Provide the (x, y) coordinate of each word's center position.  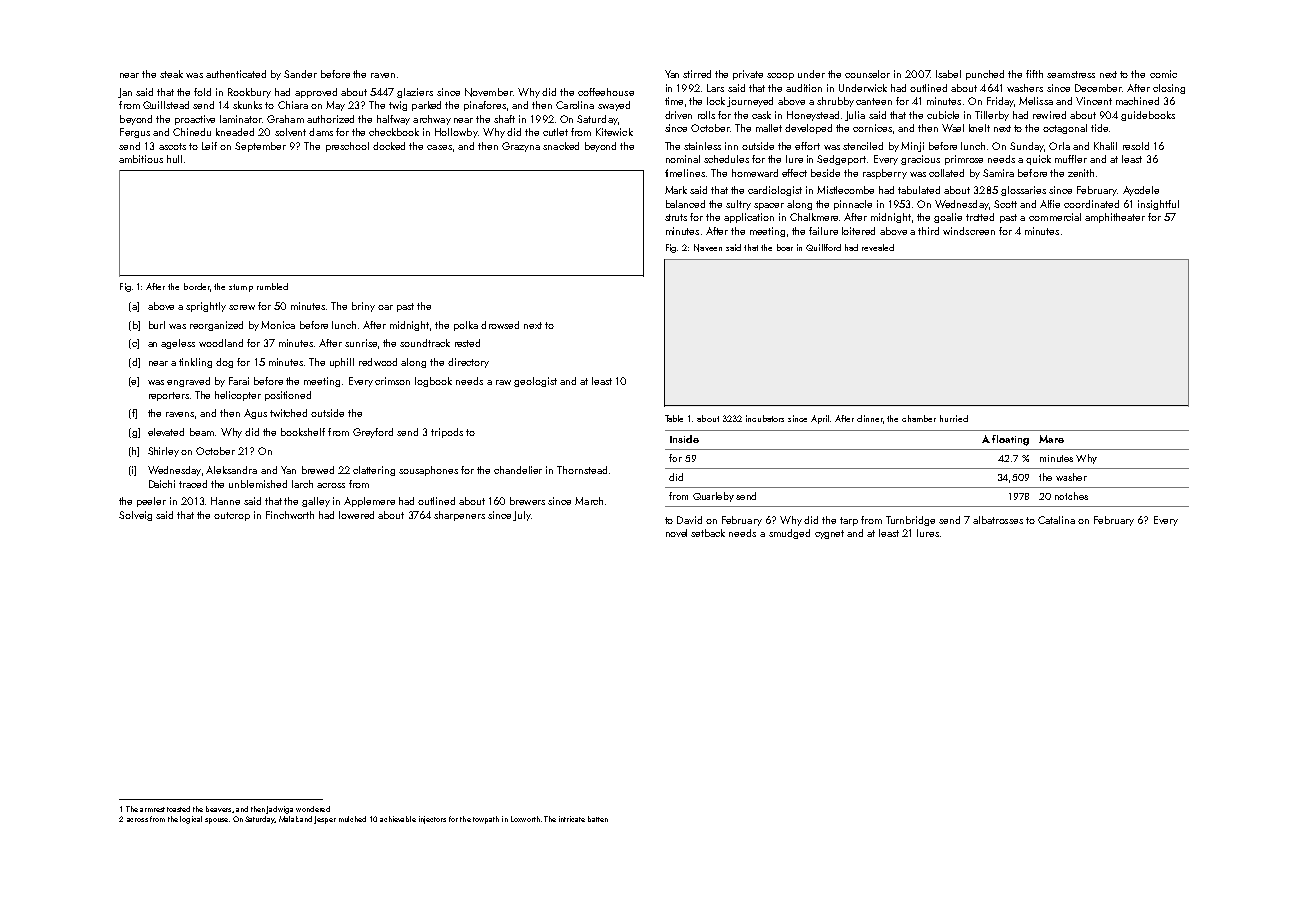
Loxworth (525, 819)
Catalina (1056, 520)
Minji (912, 147)
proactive (195, 120)
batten (598, 819)
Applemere (369, 502)
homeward (755, 173)
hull (174, 159)
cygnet (829, 534)
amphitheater (1115, 218)
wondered (313, 809)
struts (676, 217)
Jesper (325, 820)
